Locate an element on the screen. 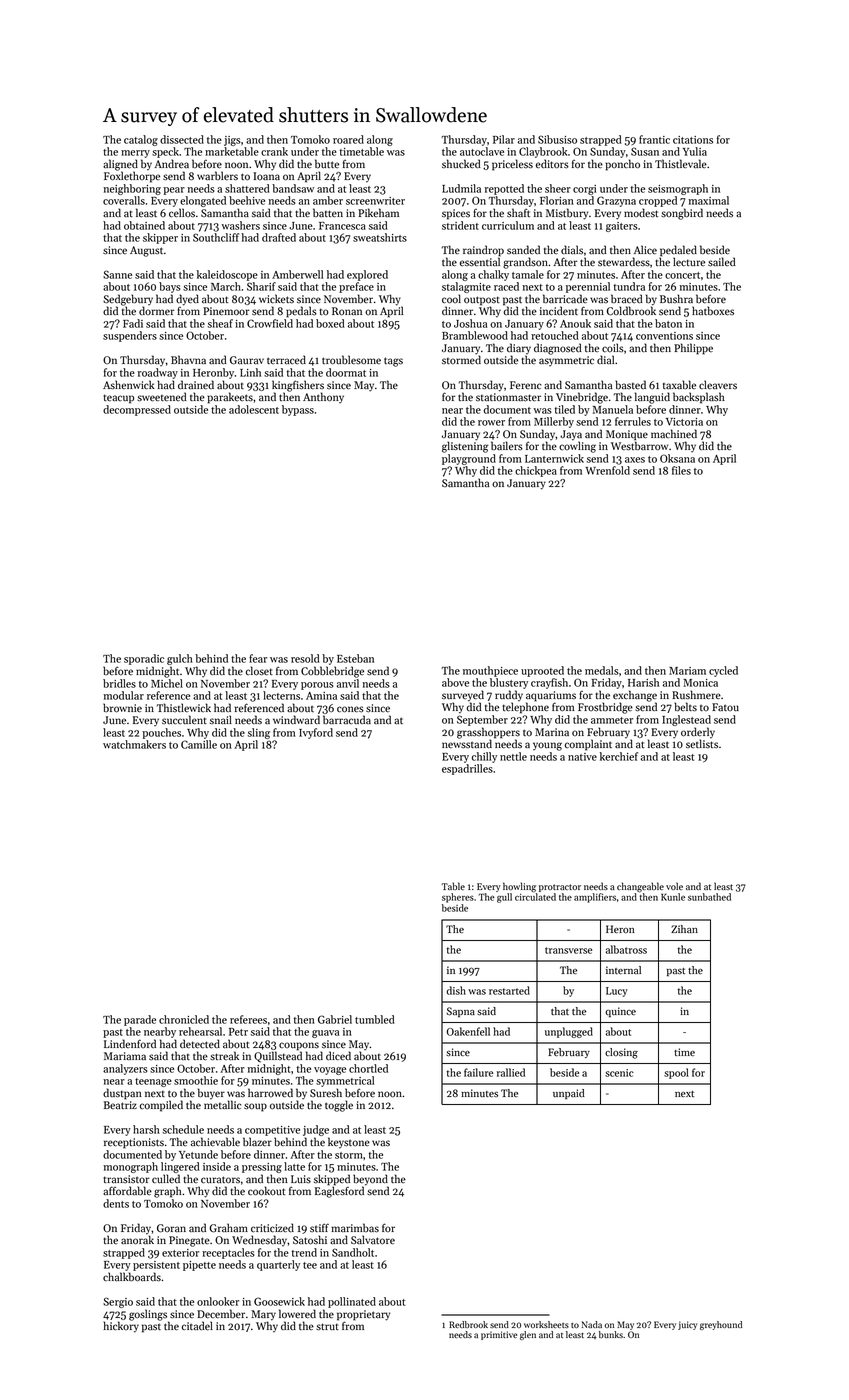  baton is located at coordinates (668, 323).
